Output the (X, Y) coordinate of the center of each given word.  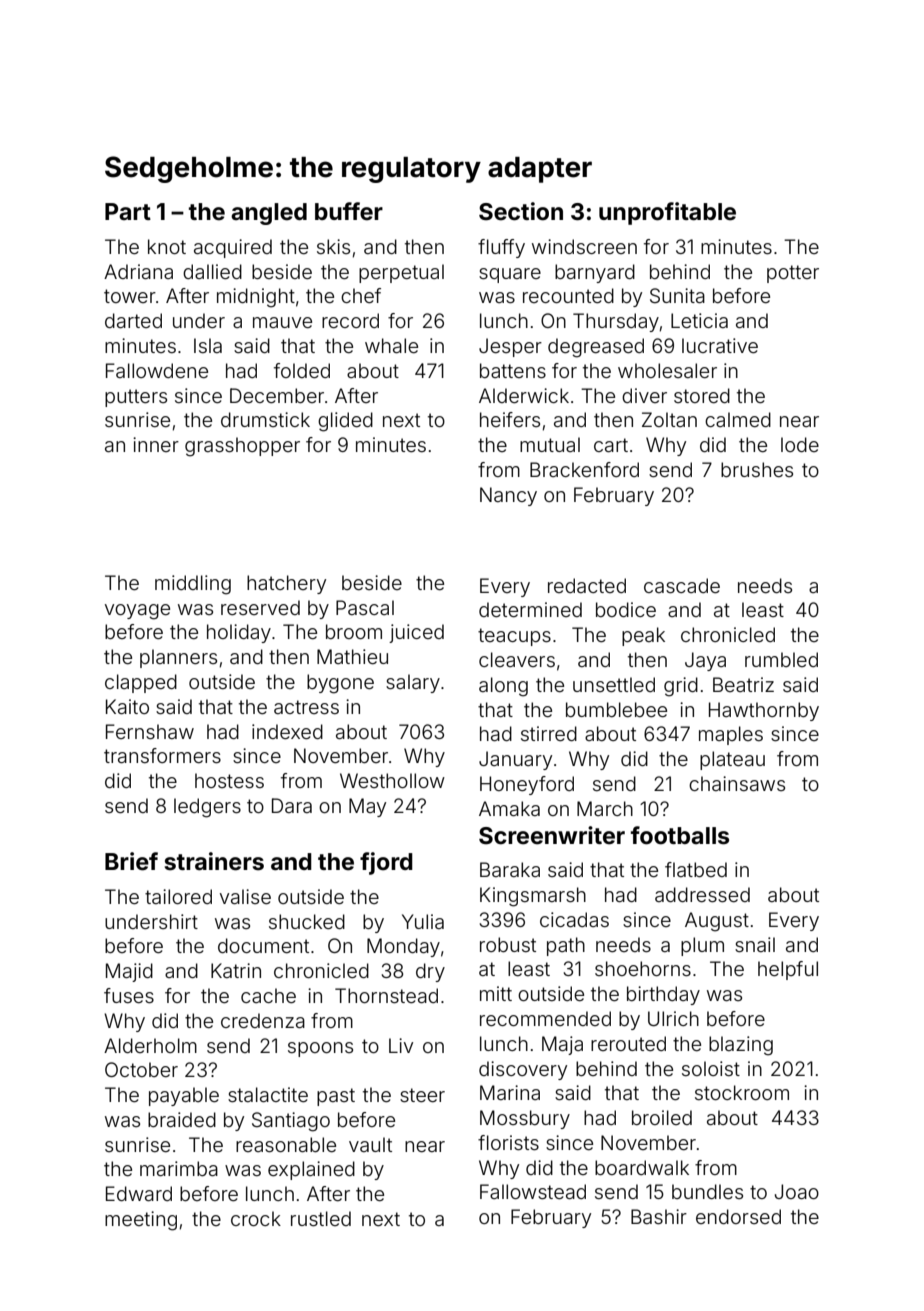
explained (311, 1170)
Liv (401, 1045)
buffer (349, 211)
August (717, 922)
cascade (682, 585)
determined (530, 609)
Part (128, 211)
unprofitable (667, 213)
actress (306, 707)
